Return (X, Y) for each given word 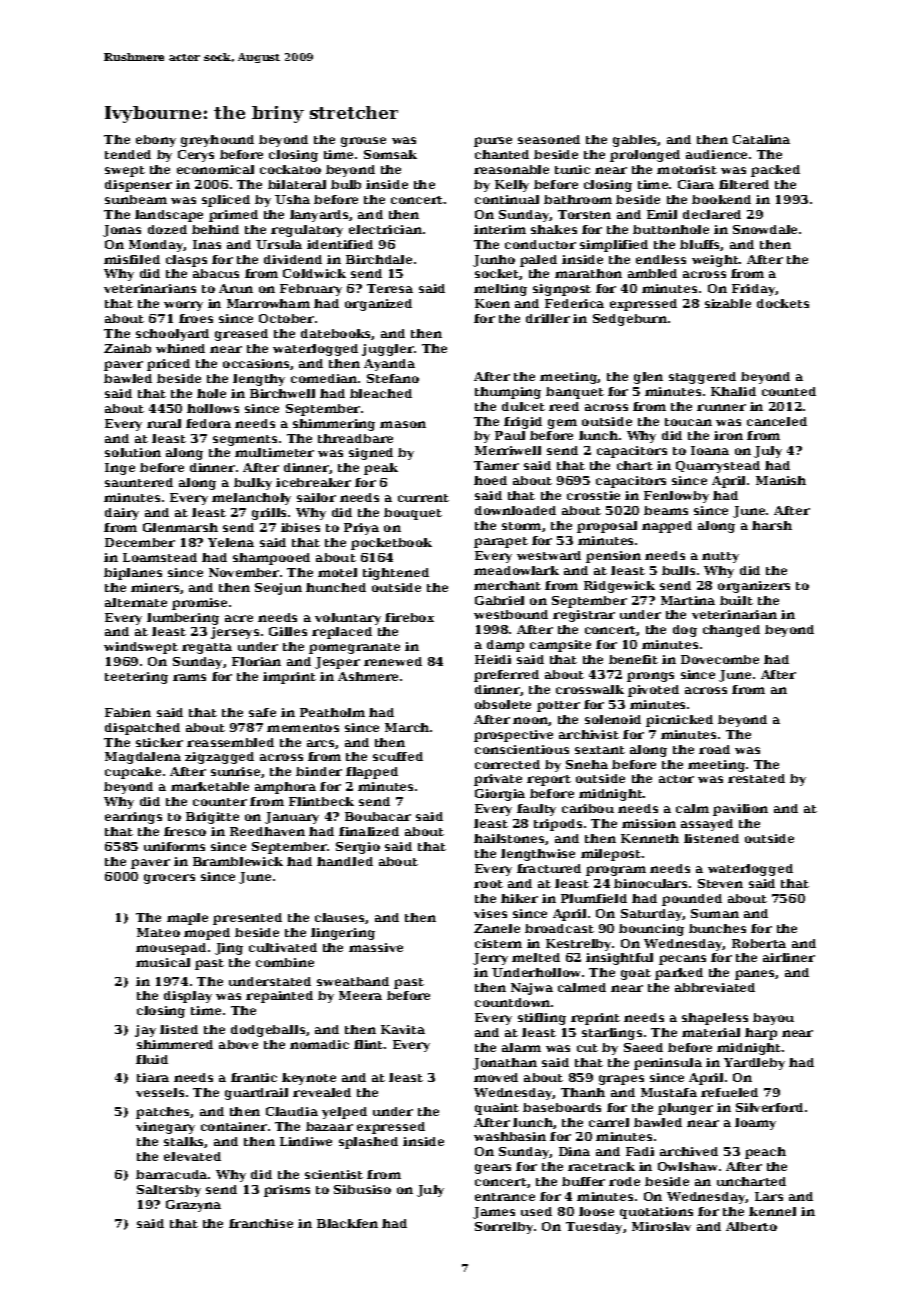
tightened (396, 574)
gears (493, 1169)
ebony (156, 141)
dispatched (142, 729)
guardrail (256, 1094)
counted (789, 391)
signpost (562, 290)
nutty (720, 557)
